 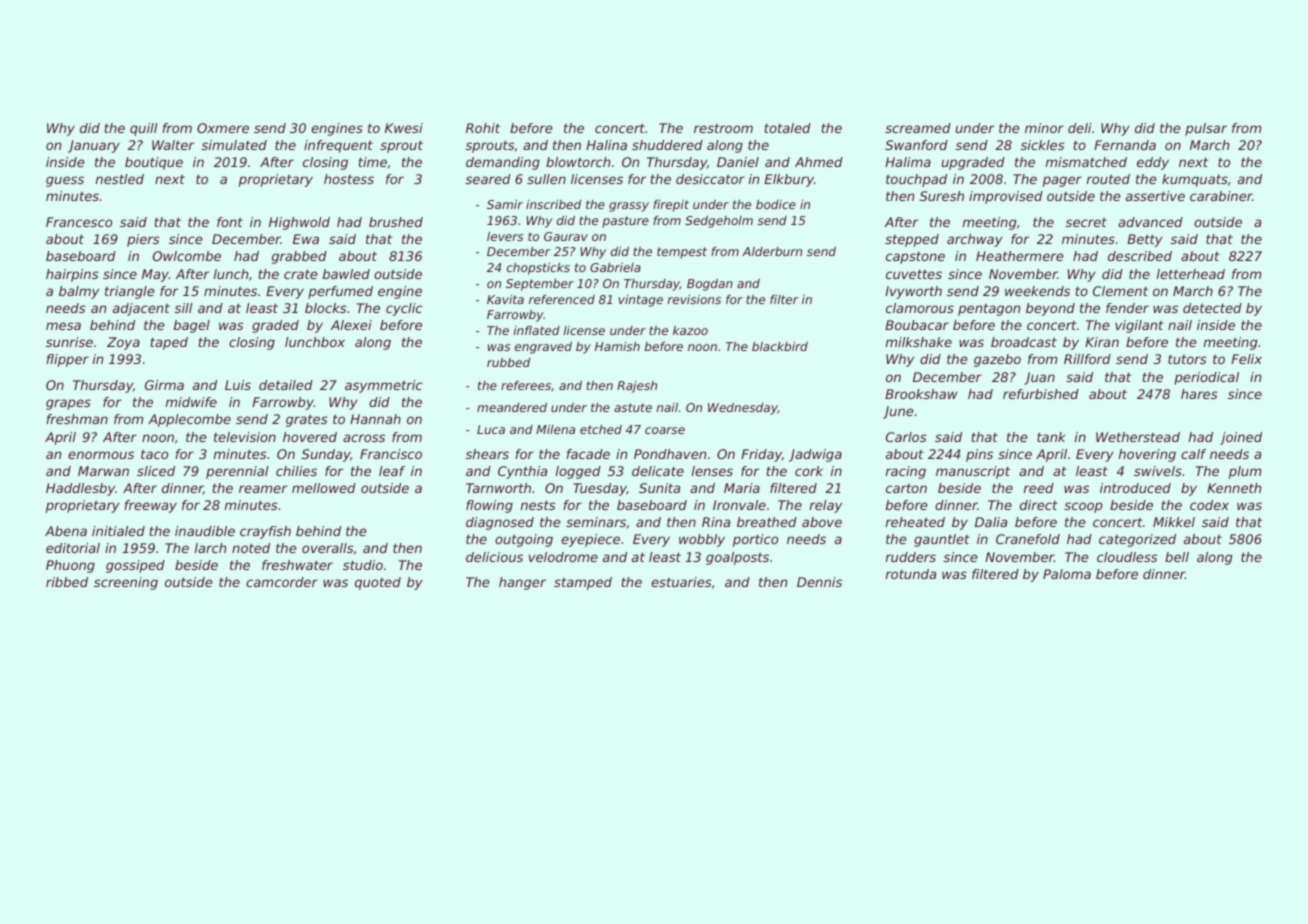 I want to click on pulsar, so click(x=1206, y=129).
